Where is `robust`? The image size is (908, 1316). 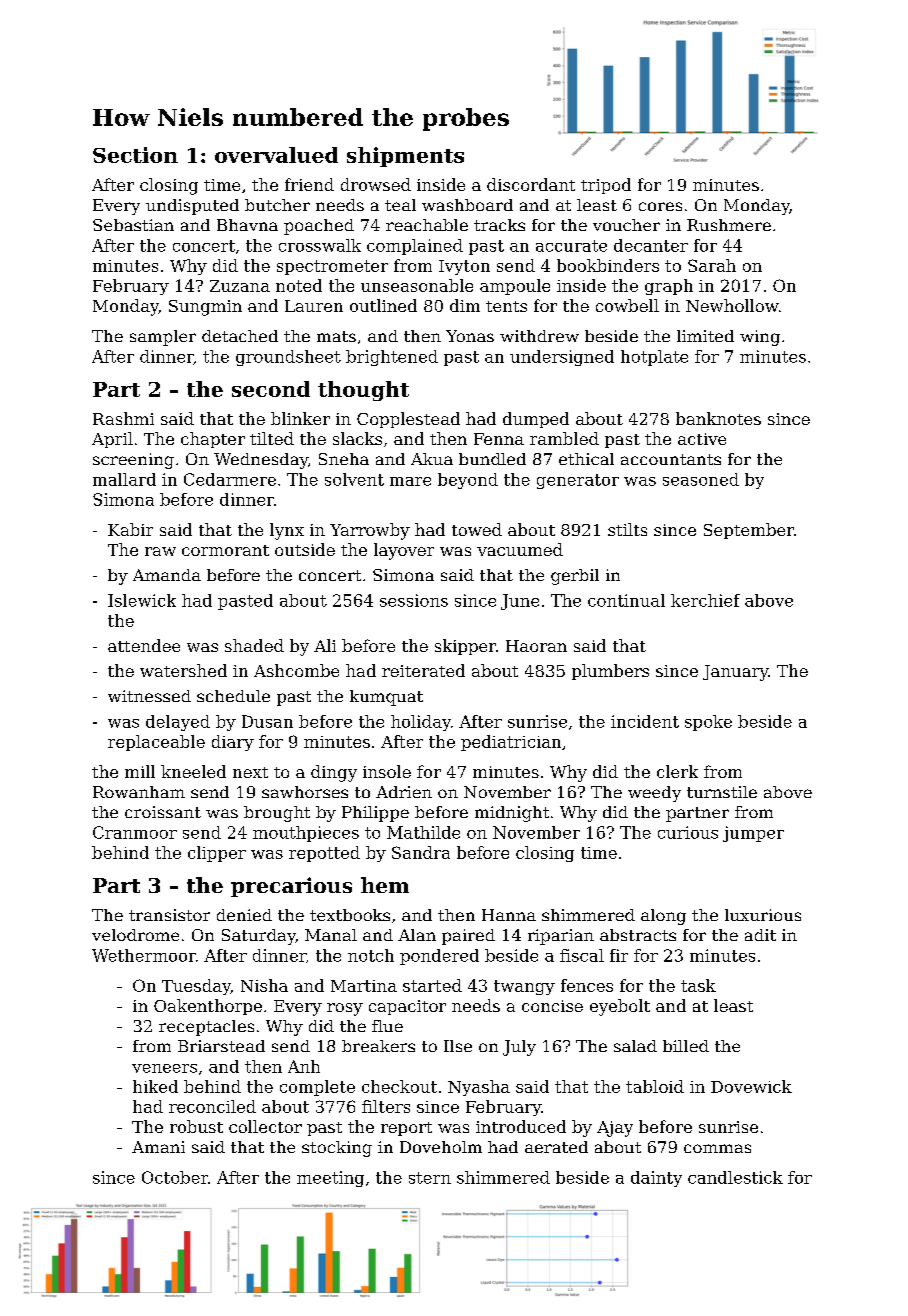
robust is located at coordinates (196, 1126).
